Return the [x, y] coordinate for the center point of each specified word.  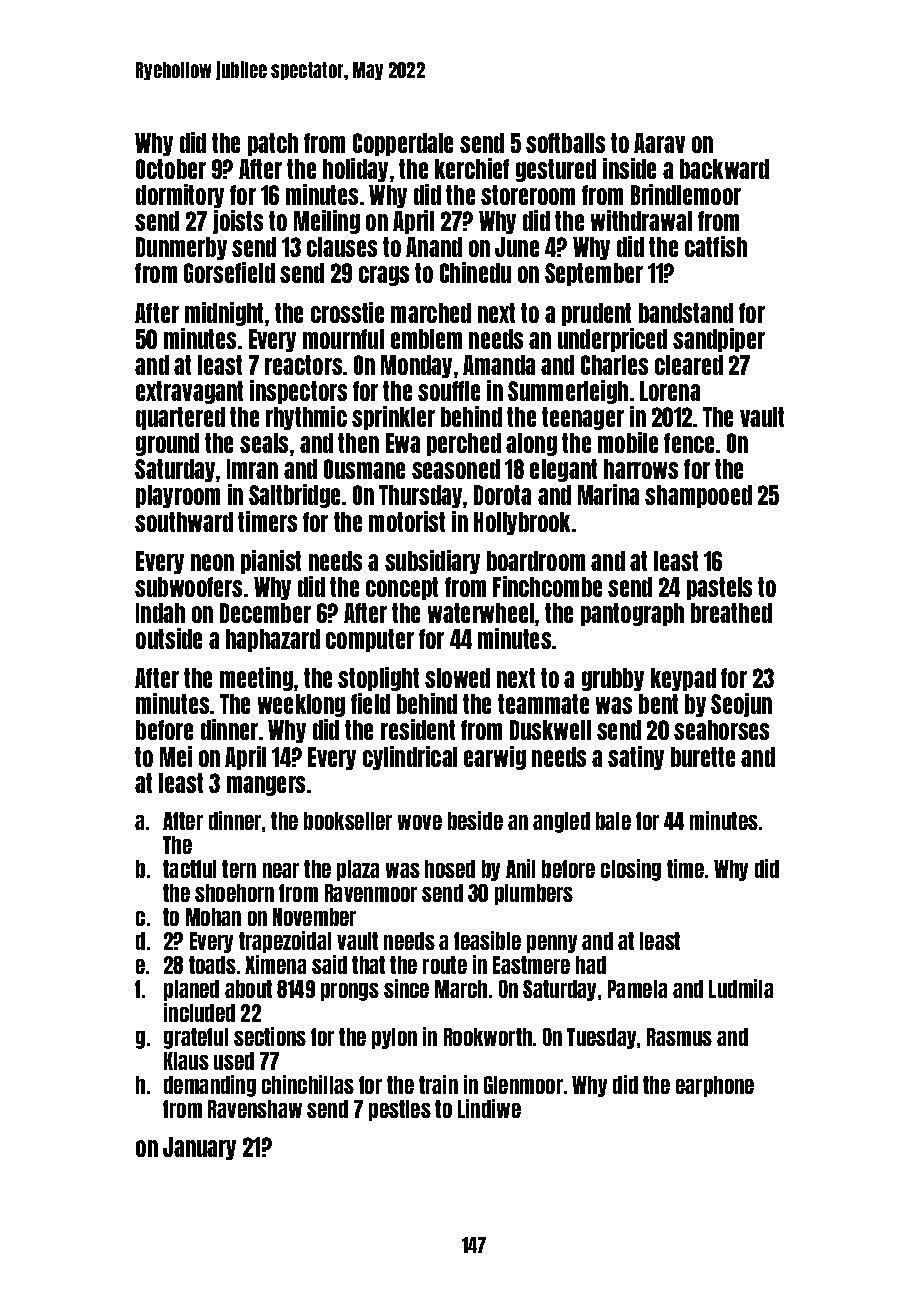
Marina [608, 494]
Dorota [502, 495]
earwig [495, 758]
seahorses [721, 730]
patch [273, 144]
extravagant [189, 392]
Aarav [659, 143]
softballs [565, 143]
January [199, 1148]
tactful [189, 869]
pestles [400, 1110]
